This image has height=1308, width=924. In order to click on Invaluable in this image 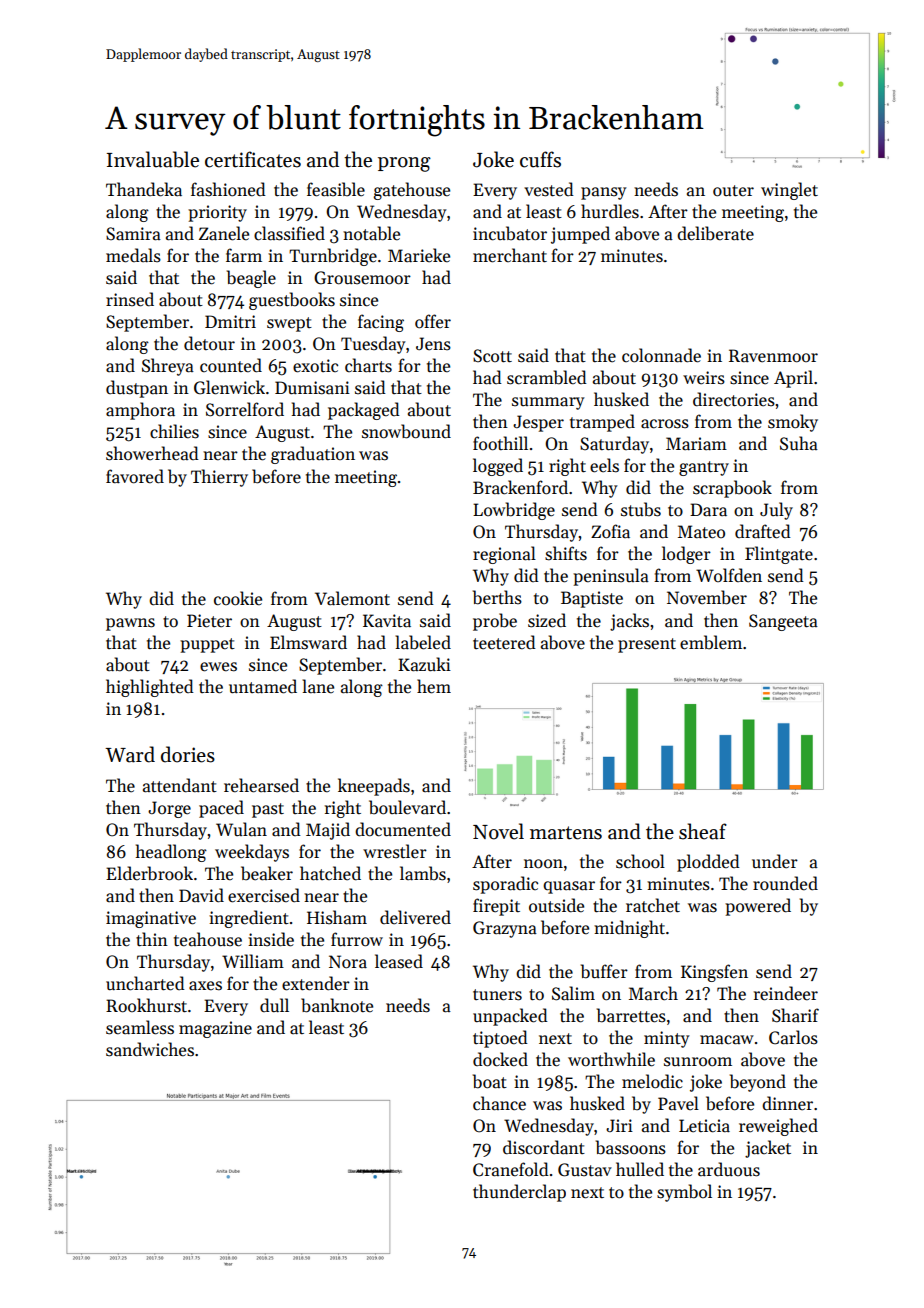, I will do `click(153, 159)`.
